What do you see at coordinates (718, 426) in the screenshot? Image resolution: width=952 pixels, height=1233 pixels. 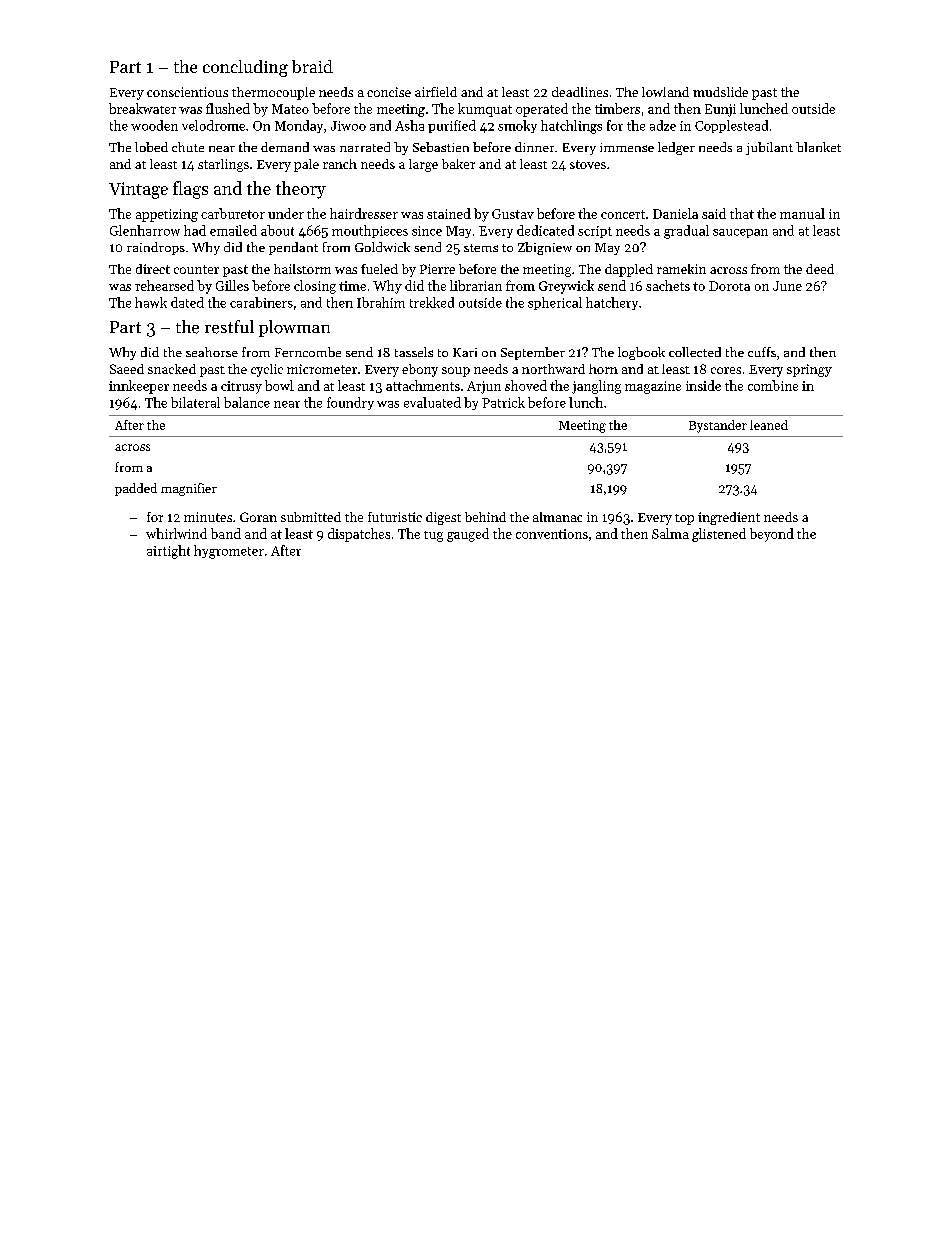 I see `Bystander` at bounding box center [718, 426].
